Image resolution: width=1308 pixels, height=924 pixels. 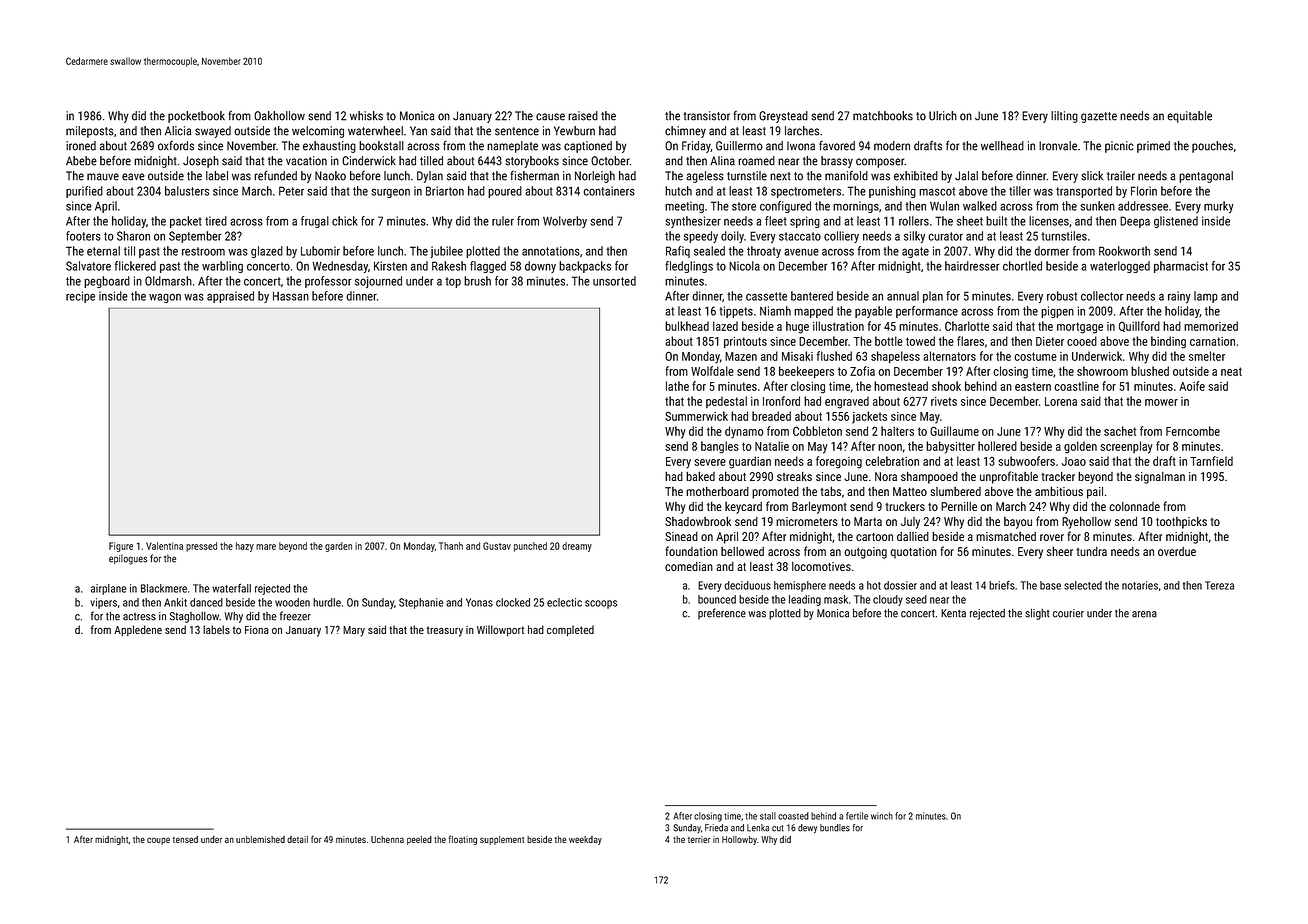 I want to click on waterlogged, so click(x=1120, y=267).
